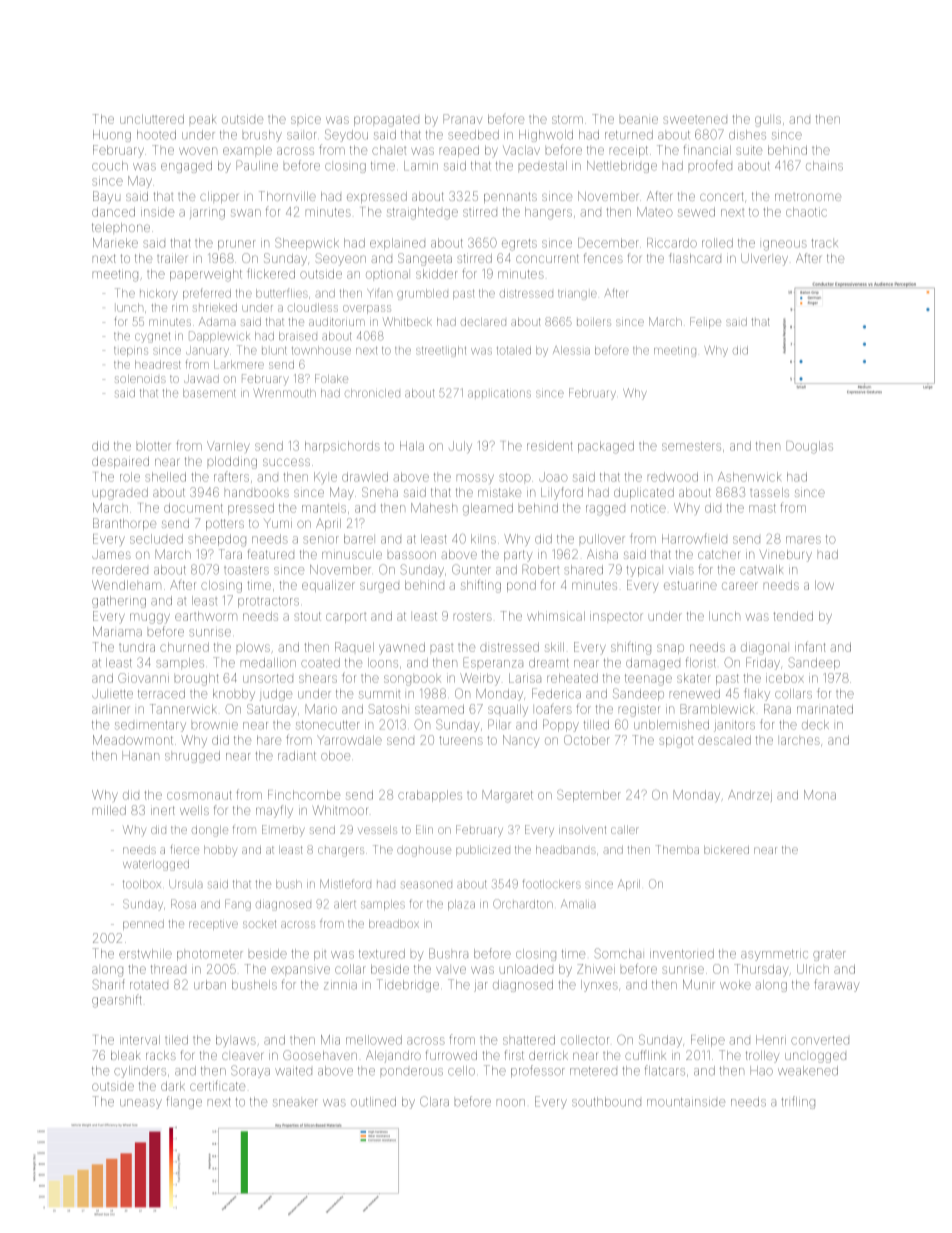 The image size is (952, 1233). Describe the element at coordinates (473, 617) in the image. I see `rosters` at that location.
